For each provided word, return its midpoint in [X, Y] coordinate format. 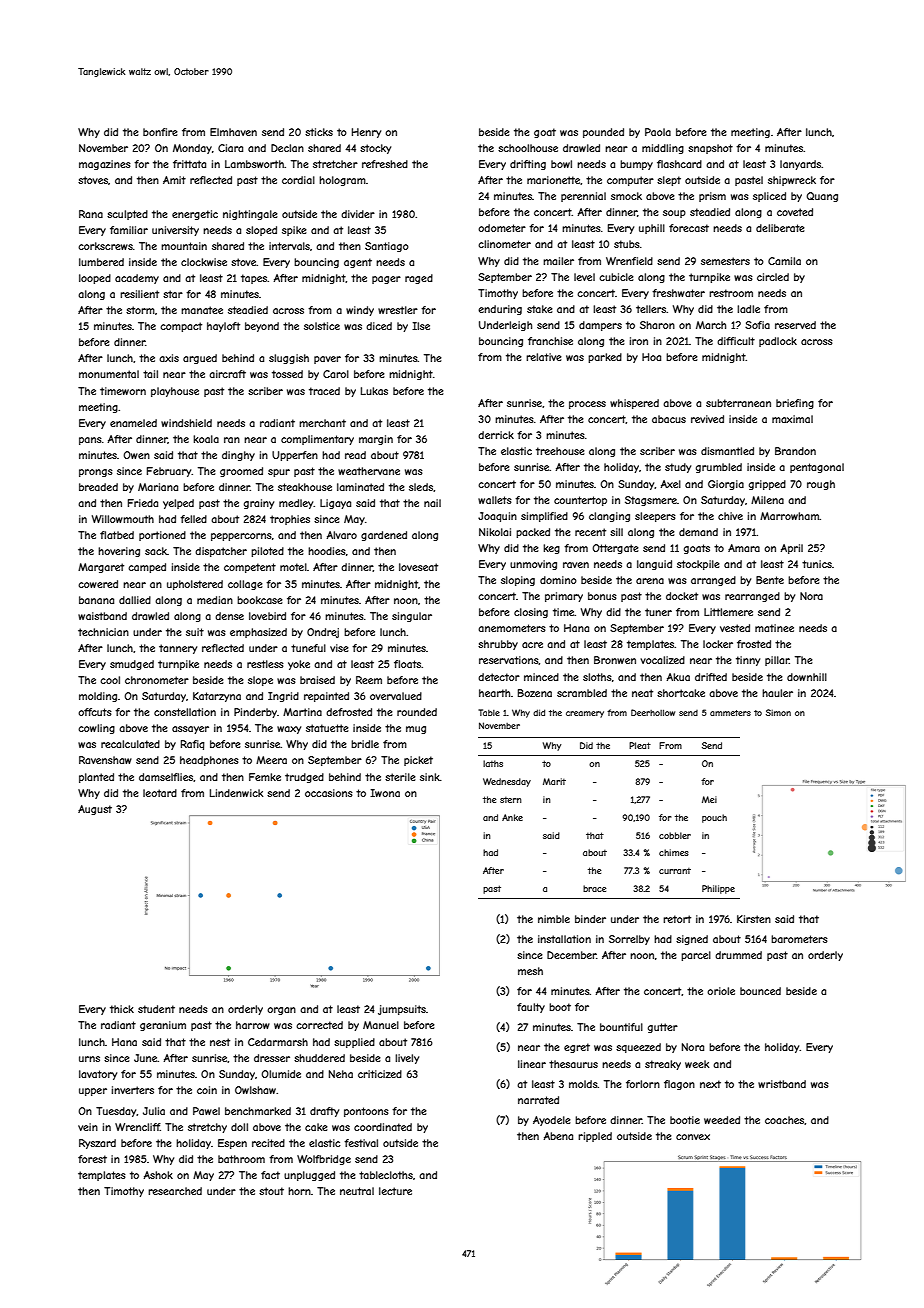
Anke [512, 817]
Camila [784, 261]
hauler [777, 693]
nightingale [250, 215]
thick [122, 1009]
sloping [518, 581]
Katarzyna [217, 697]
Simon [778, 712]
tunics [817, 564]
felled [193, 519]
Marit [554, 781]
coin [207, 1090]
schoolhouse [528, 148]
